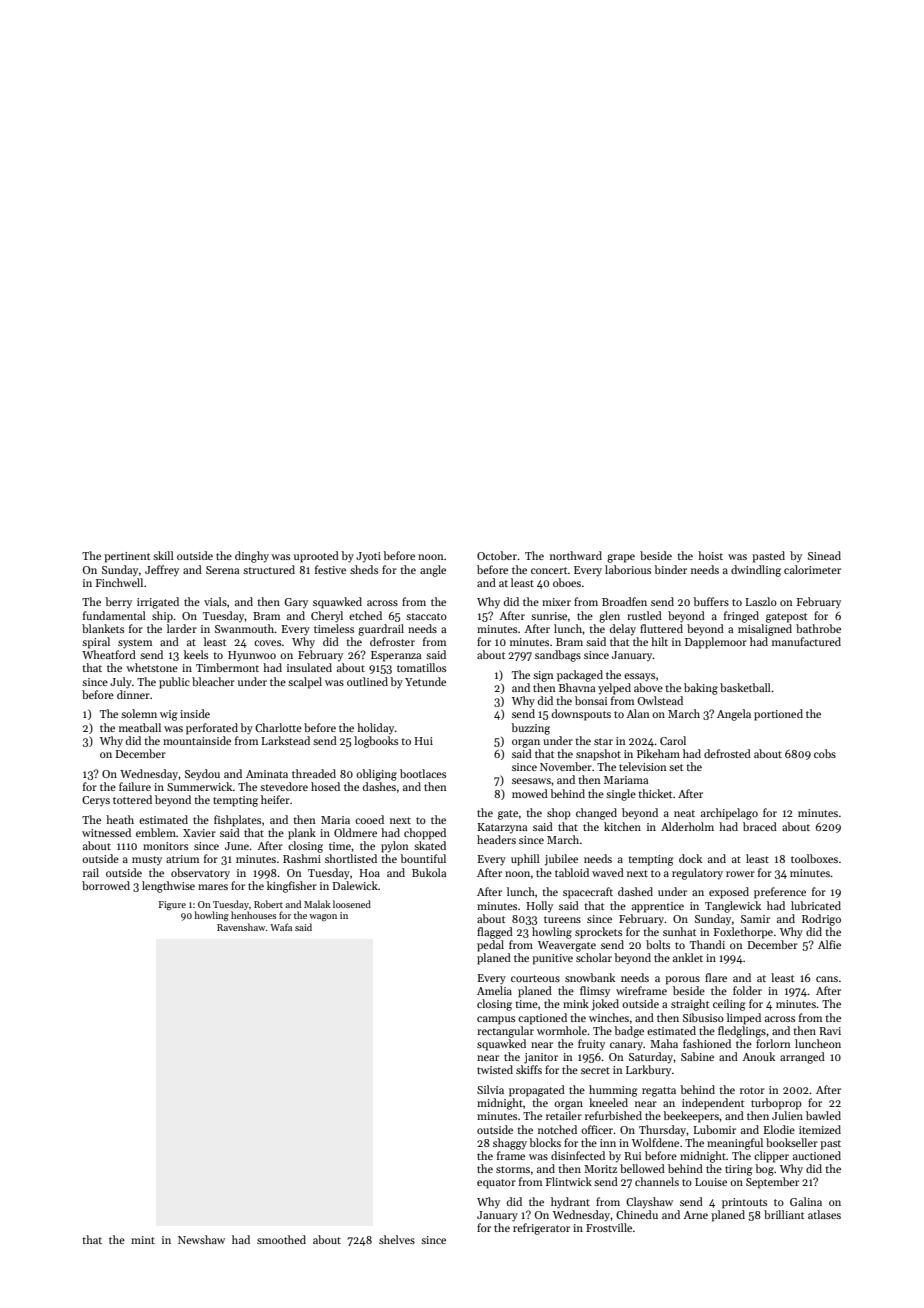 This document has width=924, height=1308. Describe the element at coordinates (502, 828) in the document. I see `Katarzyna` at that location.
